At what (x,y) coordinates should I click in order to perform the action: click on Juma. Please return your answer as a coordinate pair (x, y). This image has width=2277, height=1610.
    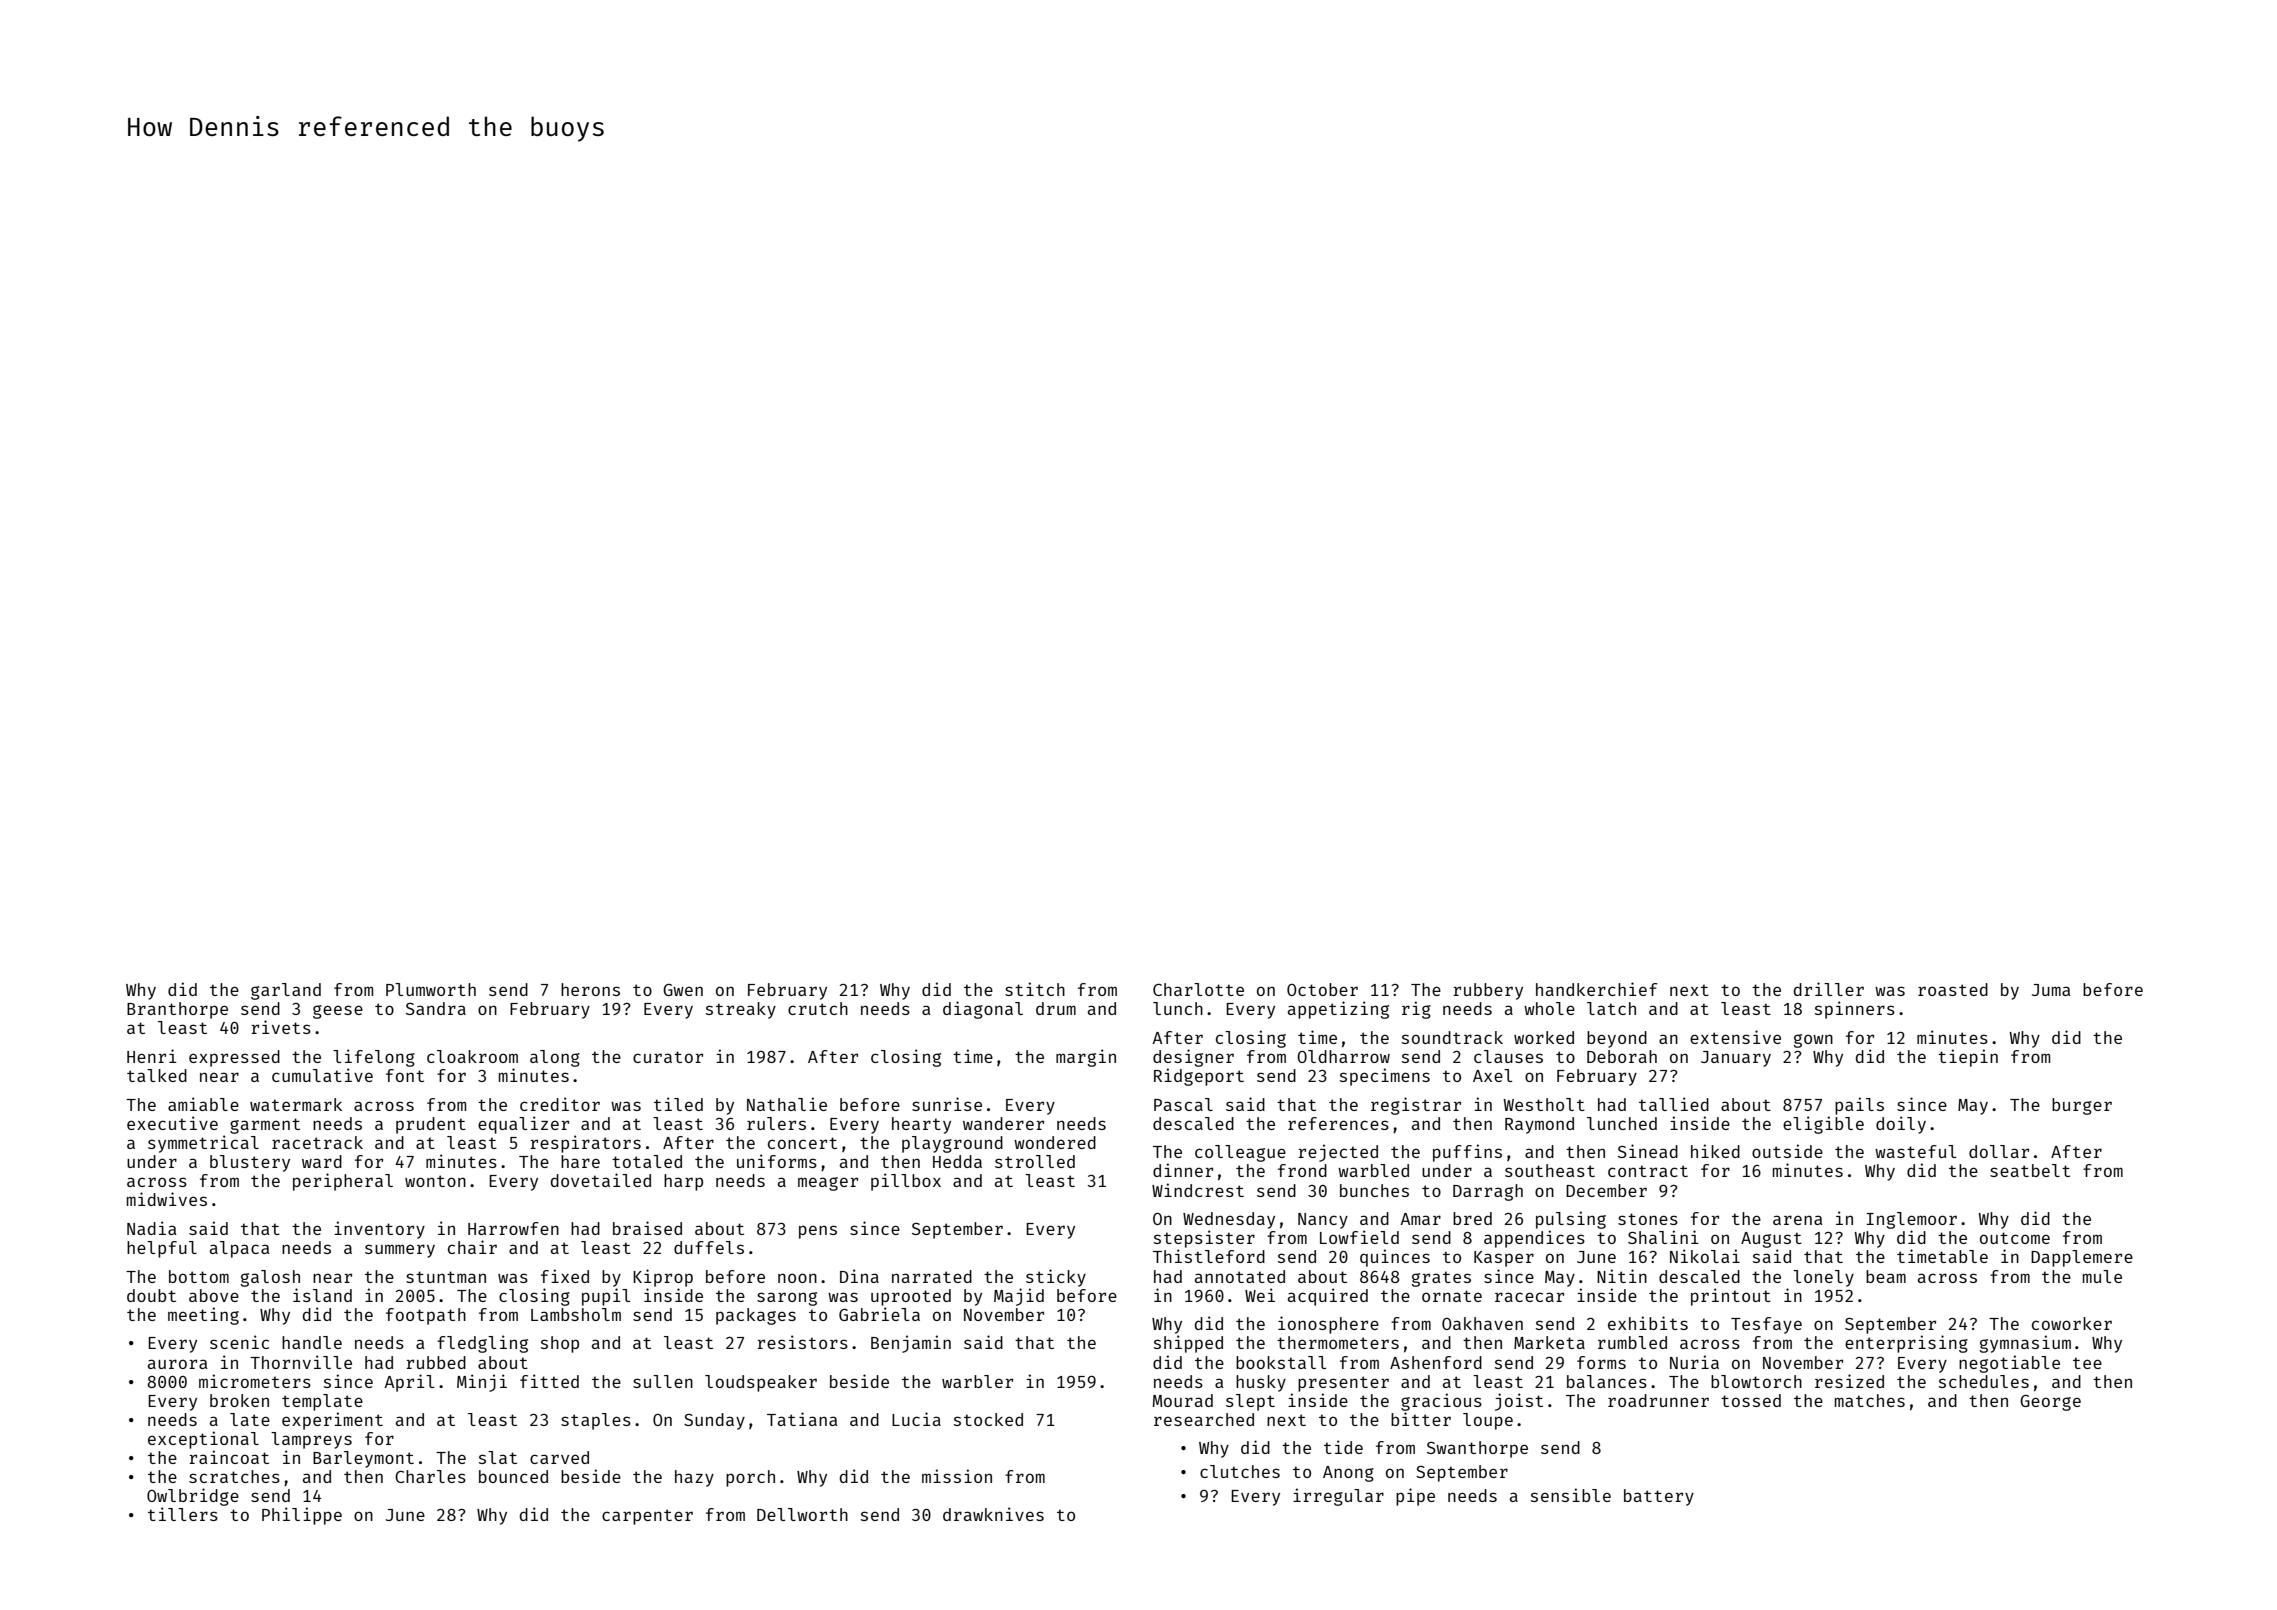
    Looking at the image, I should click on (2051, 990).
